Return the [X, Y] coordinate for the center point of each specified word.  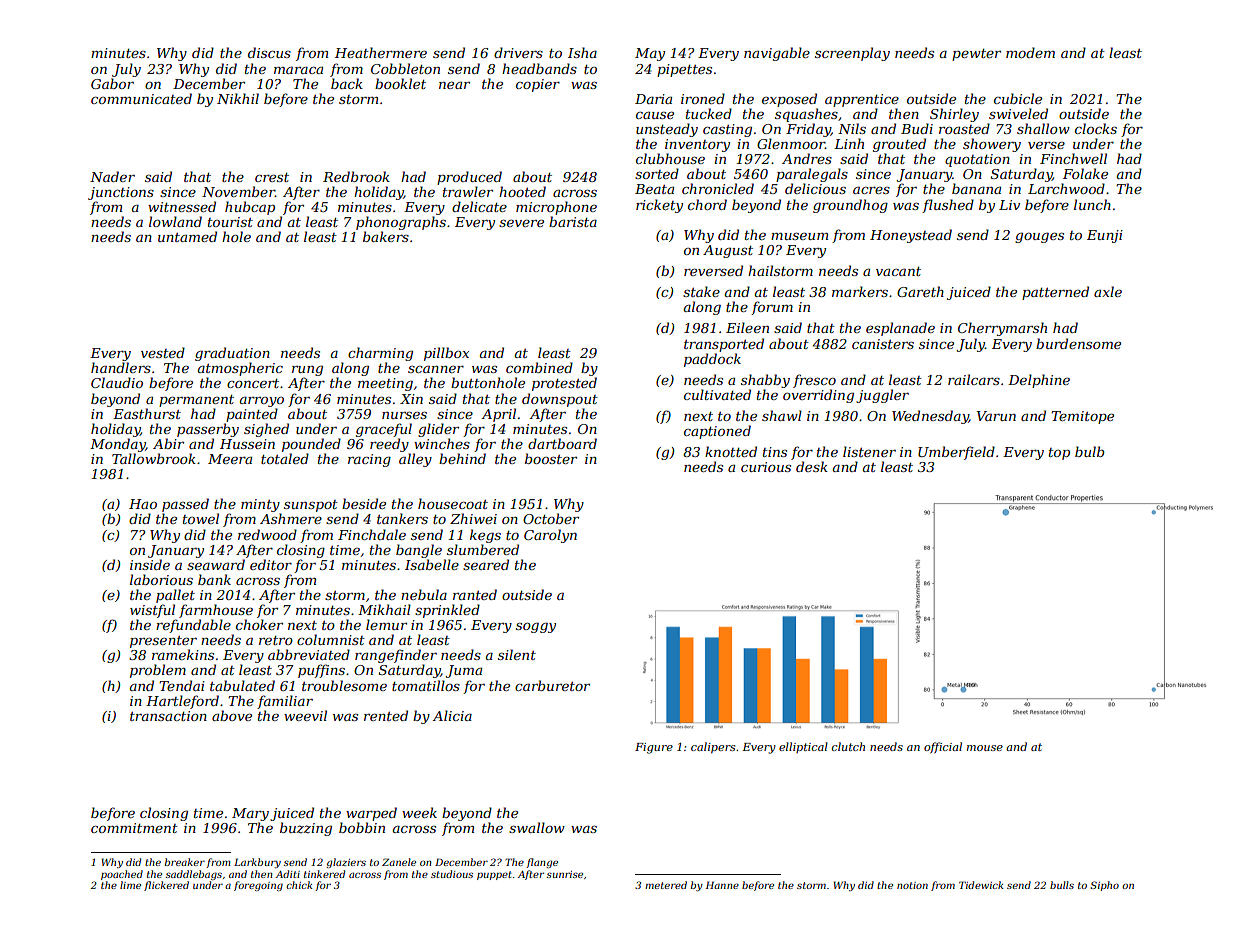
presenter [163, 642]
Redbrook [356, 176]
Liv [1009, 205]
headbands [539, 68]
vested [163, 352]
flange [542, 863]
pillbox [446, 354]
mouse [985, 748]
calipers [713, 747]
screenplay [852, 54]
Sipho [1104, 886]
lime [130, 885]
